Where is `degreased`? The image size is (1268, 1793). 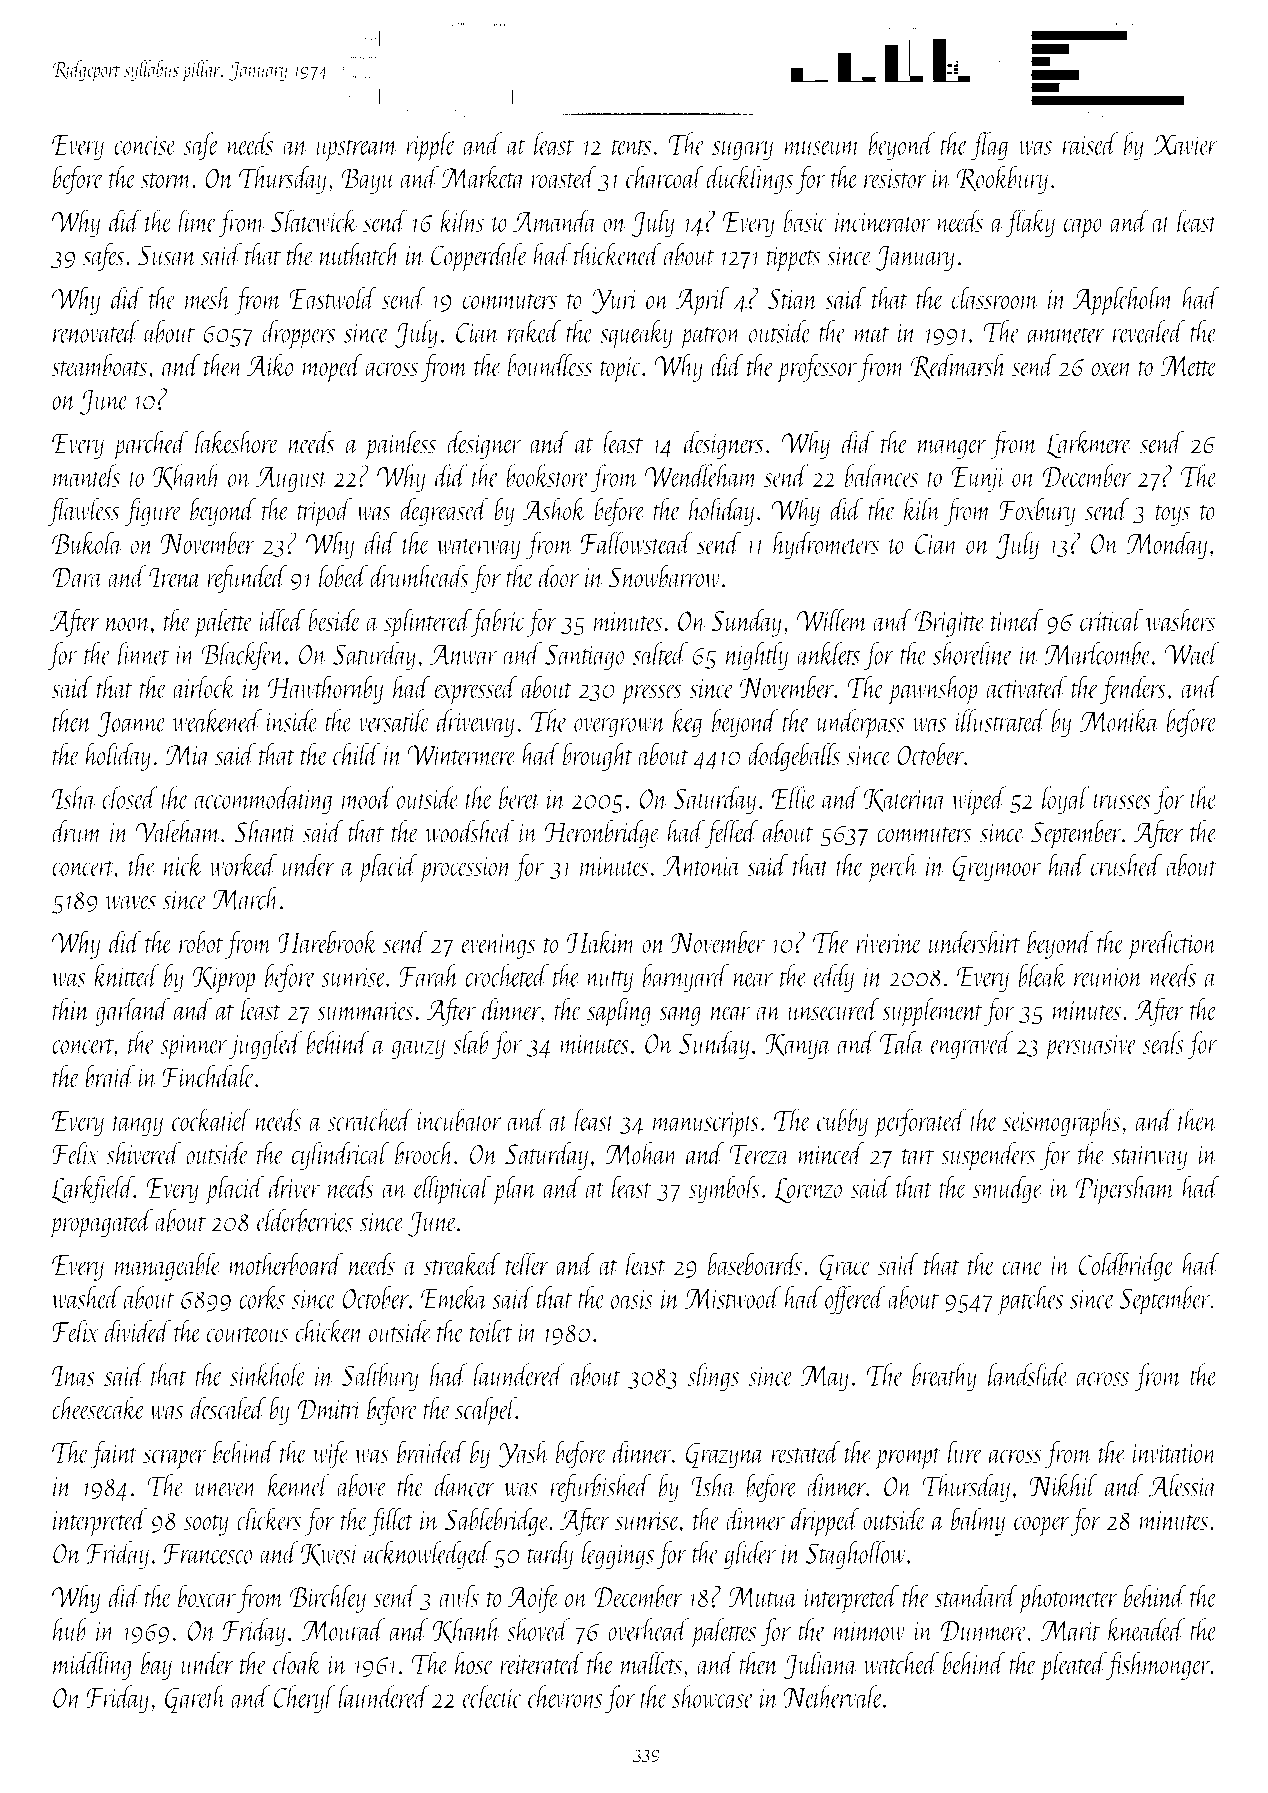 degreased is located at coordinates (444, 512).
